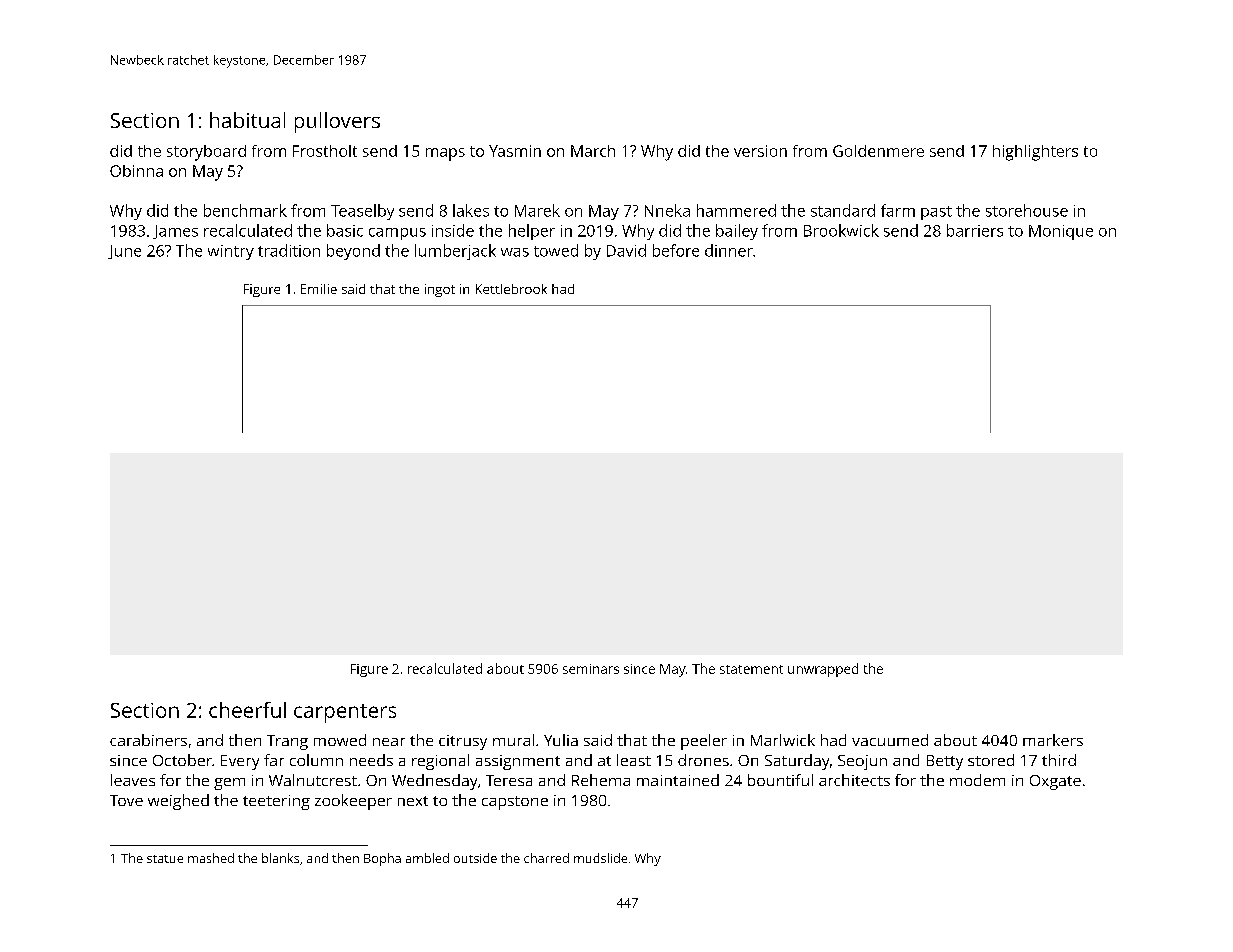 This image has height=952, width=1233. I want to click on dinner, so click(729, 250).
